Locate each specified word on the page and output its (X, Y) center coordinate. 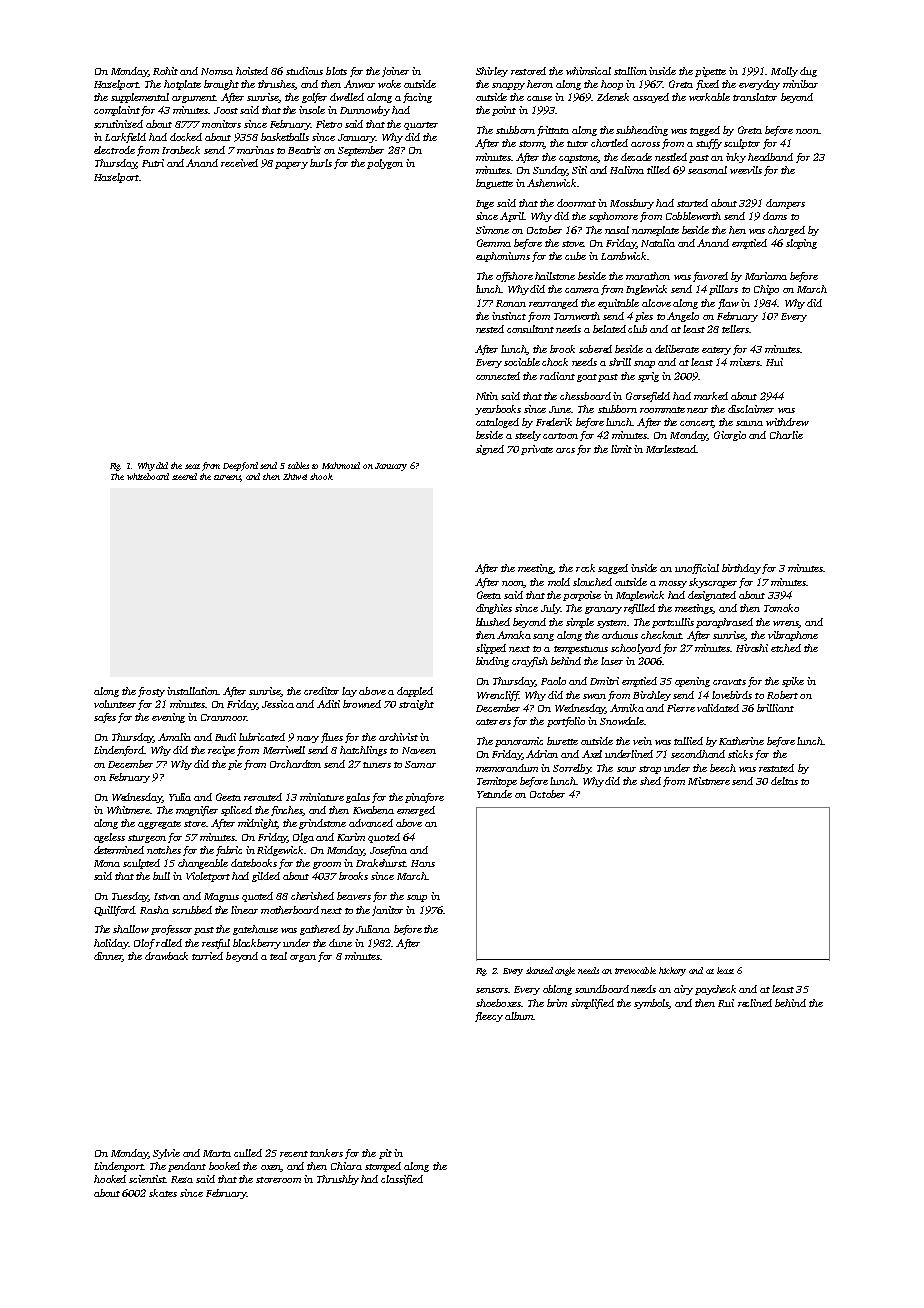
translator (755, 97)
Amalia (174, 737)
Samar (420, 764)
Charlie (786, 435)
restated (776, 768)
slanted (539, 970)
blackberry (257, 944)
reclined (755, 1003)
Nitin (487, 396)
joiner (395, 72)
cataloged (497, 423)
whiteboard (148, 476)
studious (304, 71)
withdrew (787, 422)
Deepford (240, 466)
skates (163, 1193)
